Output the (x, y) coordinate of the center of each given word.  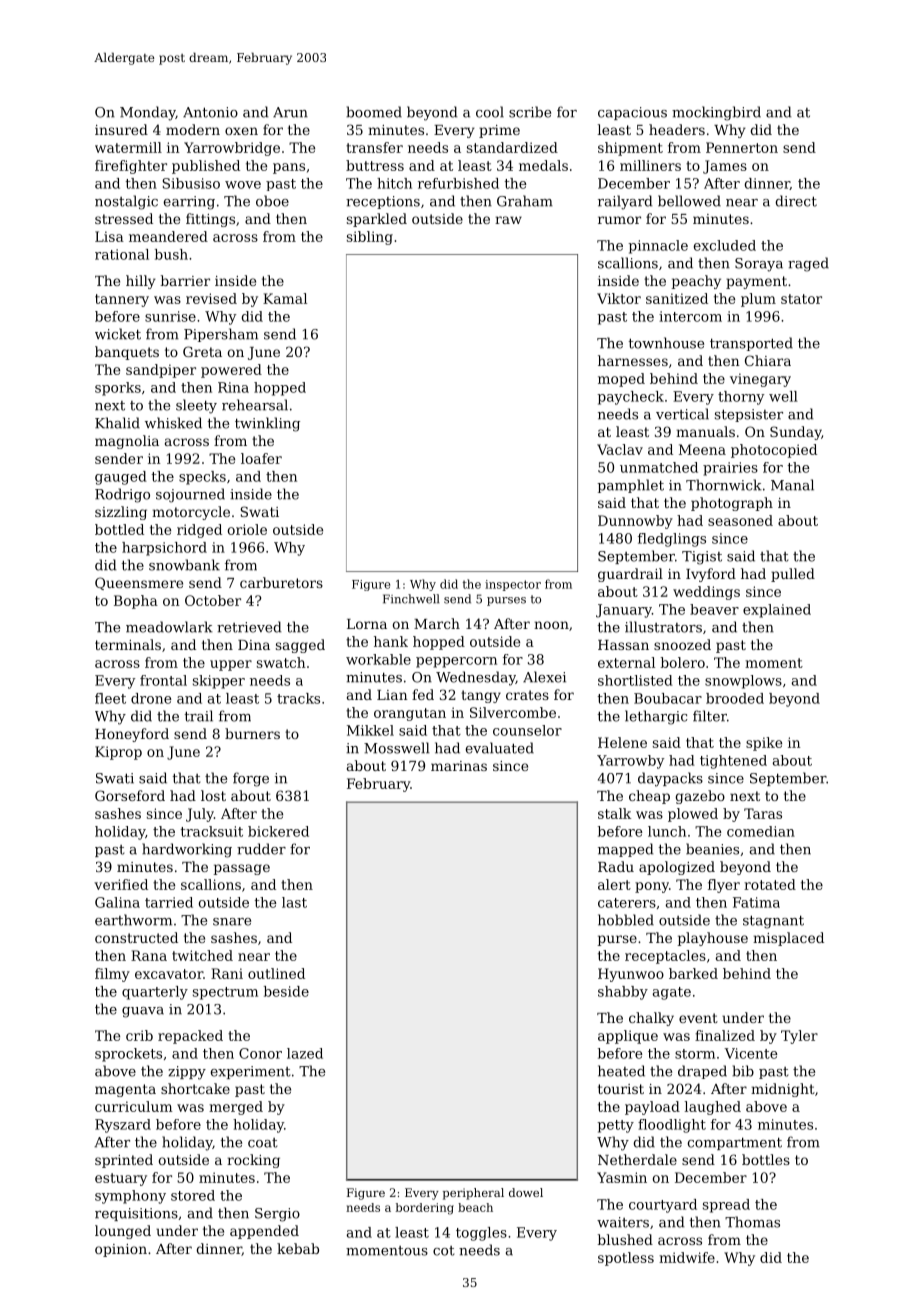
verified (121, 884)
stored (193, 1195)
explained (777, 611)
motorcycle (191, 513)
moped (621, 380)
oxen (241, 131)
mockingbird (716, 113)
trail (199, 716)
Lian (392, 695)
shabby (623, 993)
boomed (374, 112)
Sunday (795, 433)
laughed (713, 1108)
